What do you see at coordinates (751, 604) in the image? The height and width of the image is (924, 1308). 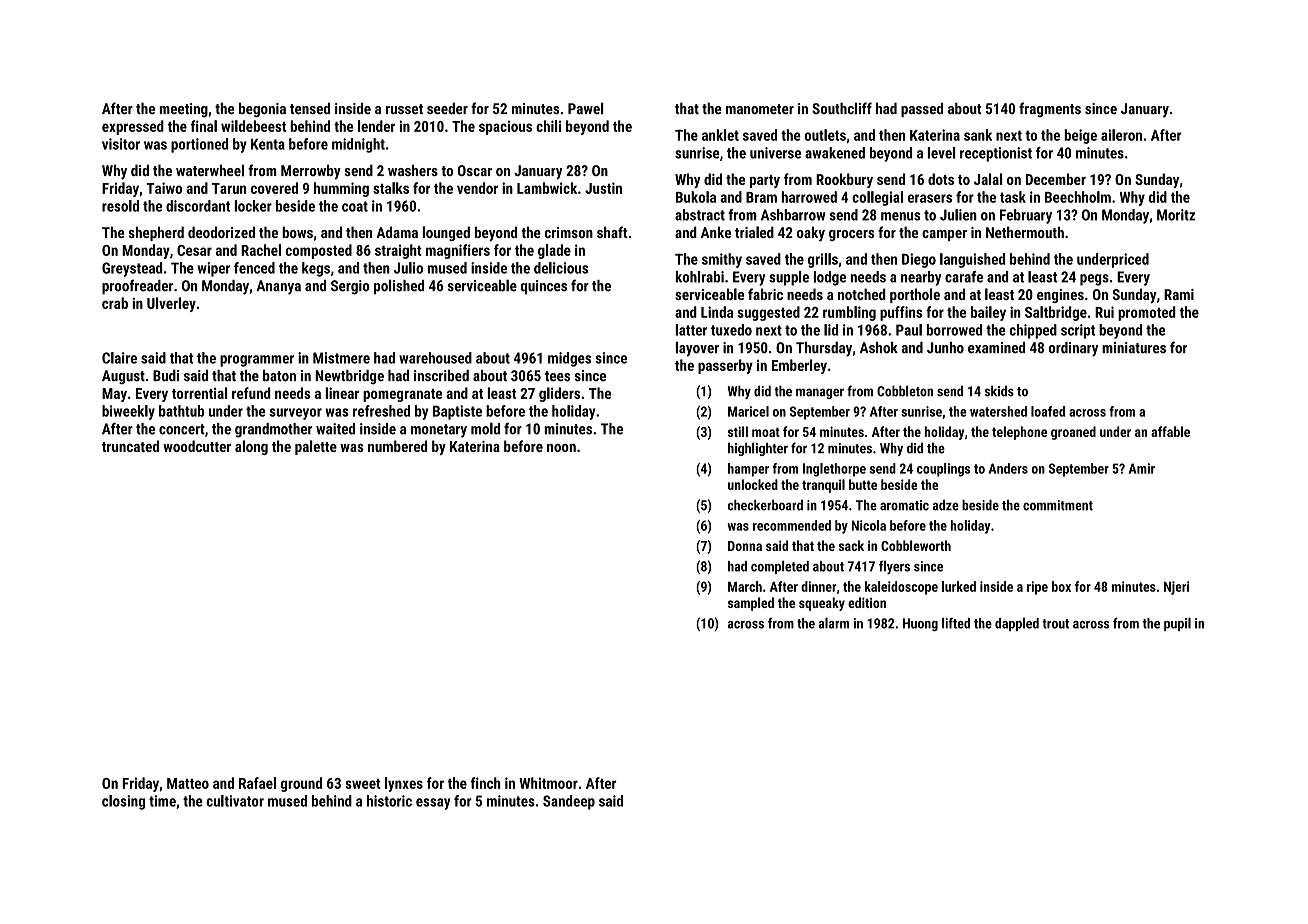 I see `sampled` at bounding box center [751, 604].
